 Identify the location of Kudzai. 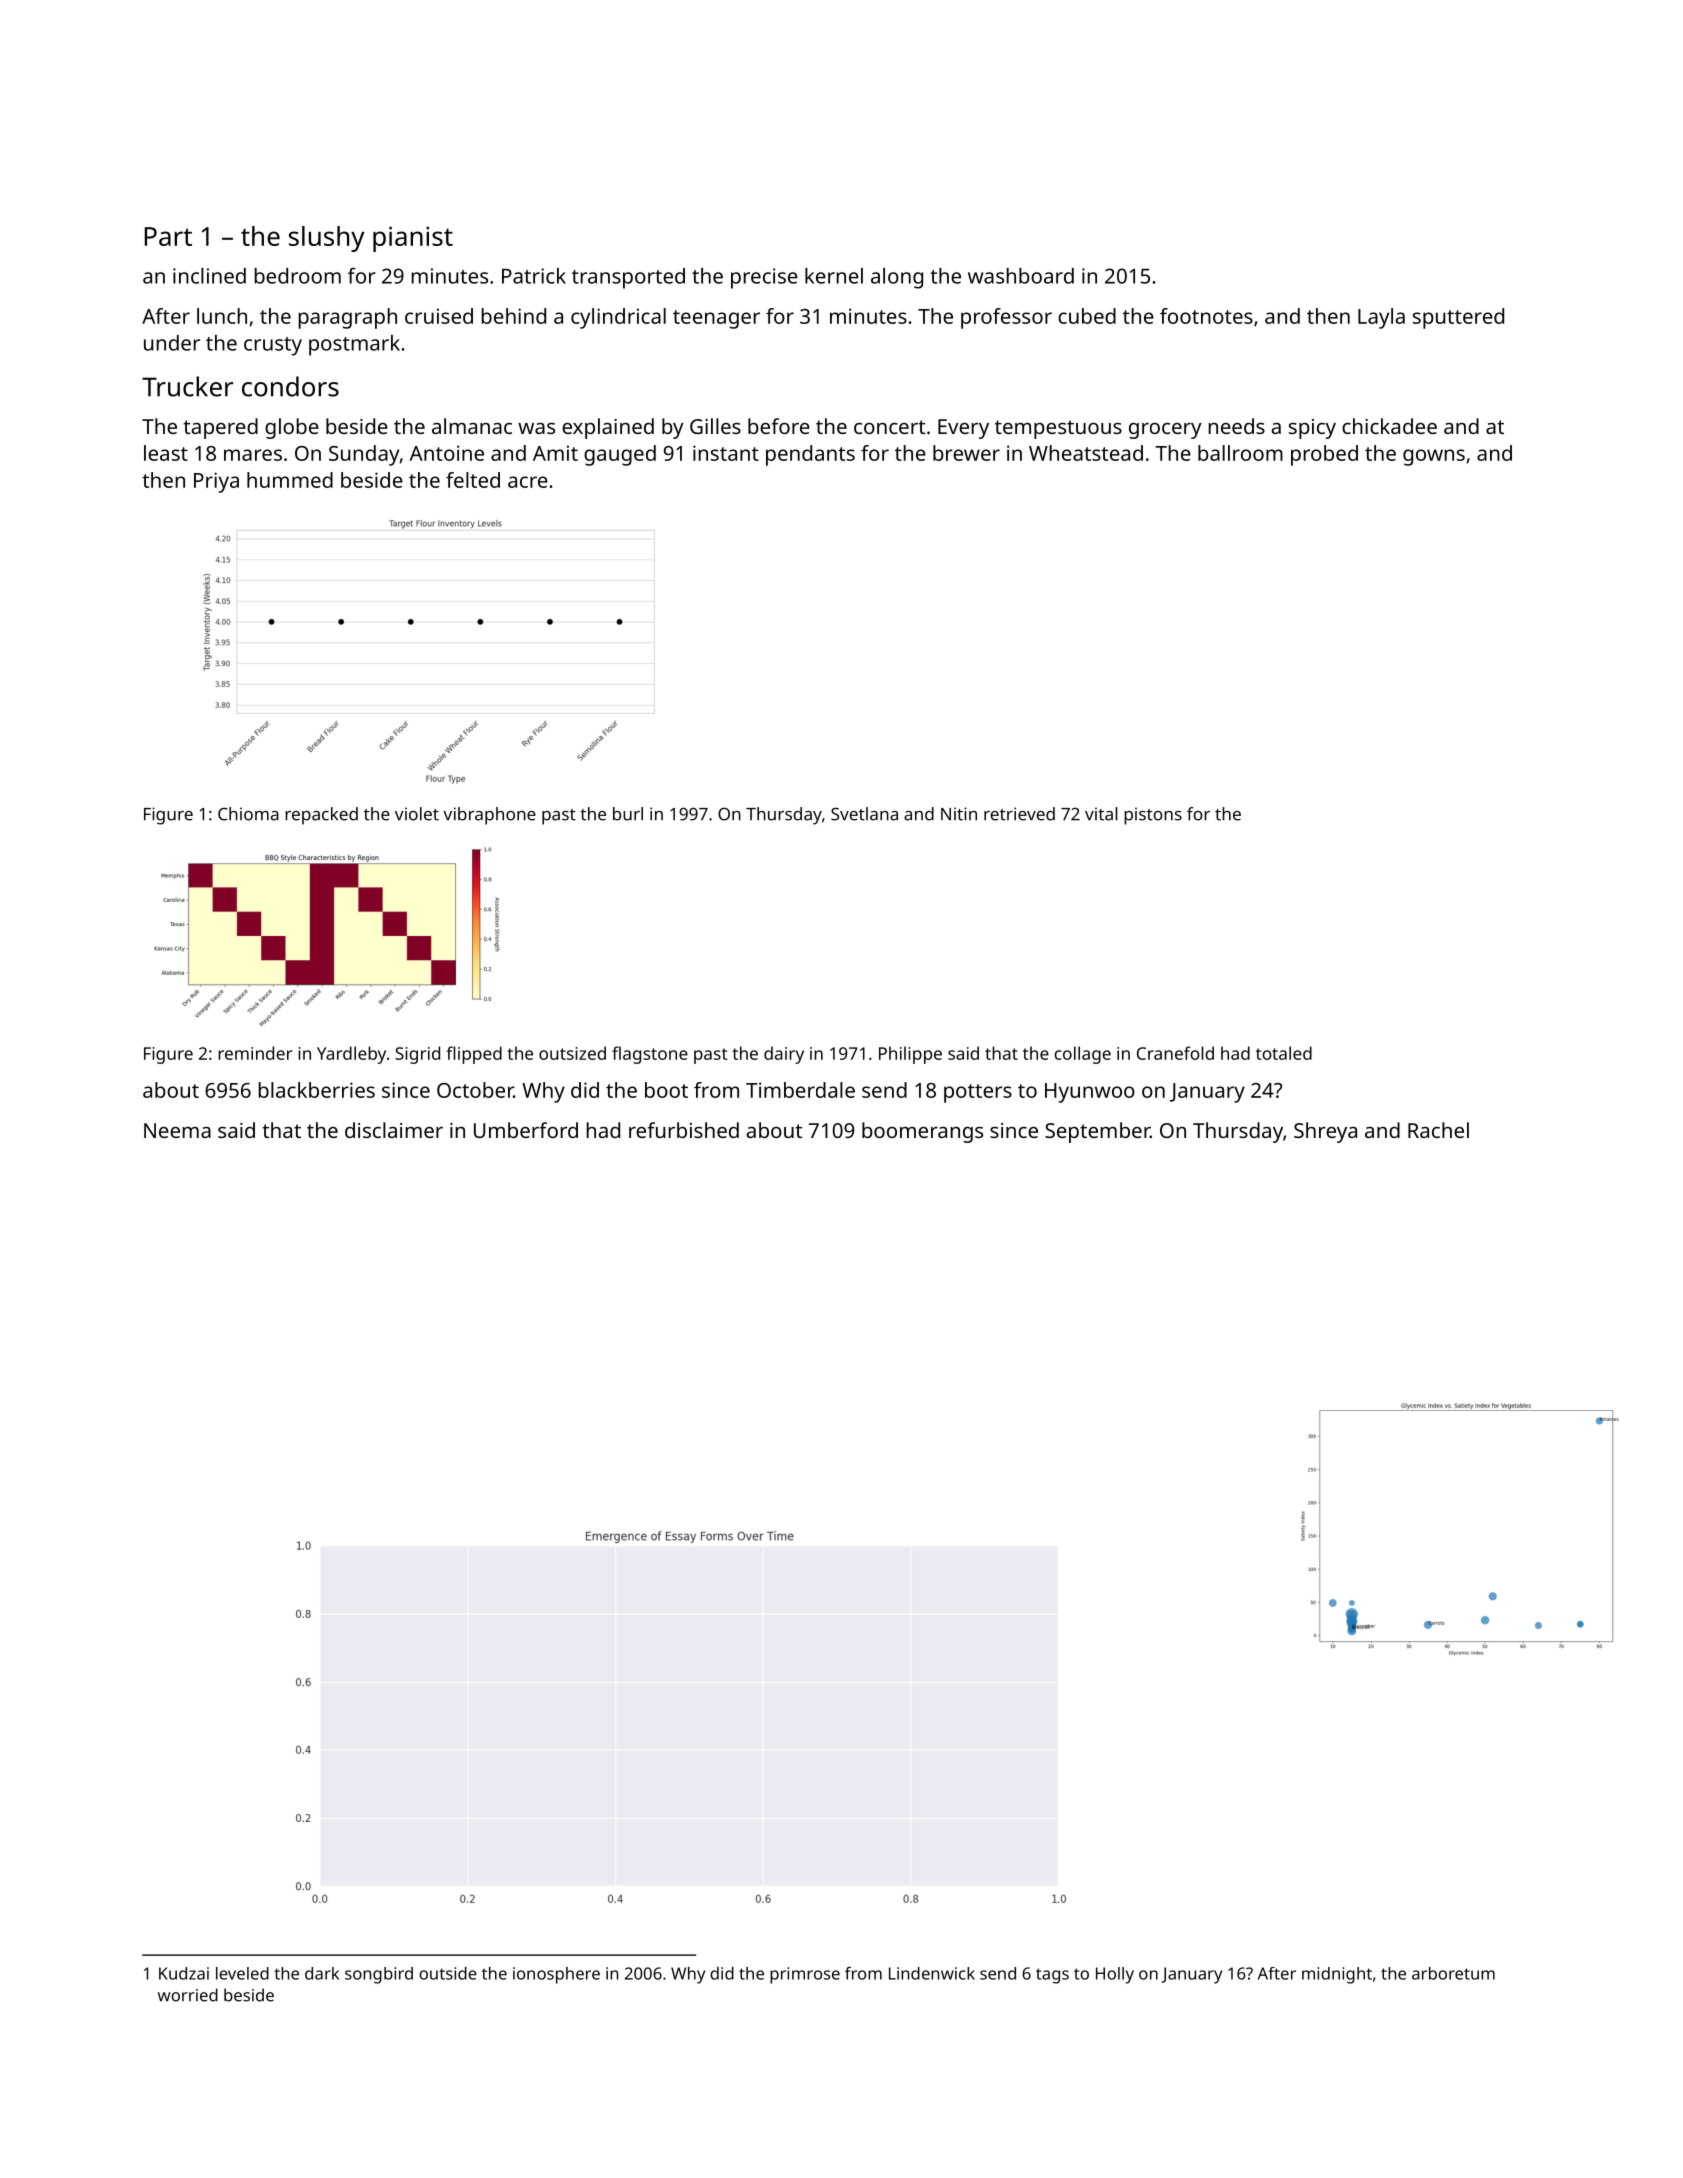
(184, 1973).
